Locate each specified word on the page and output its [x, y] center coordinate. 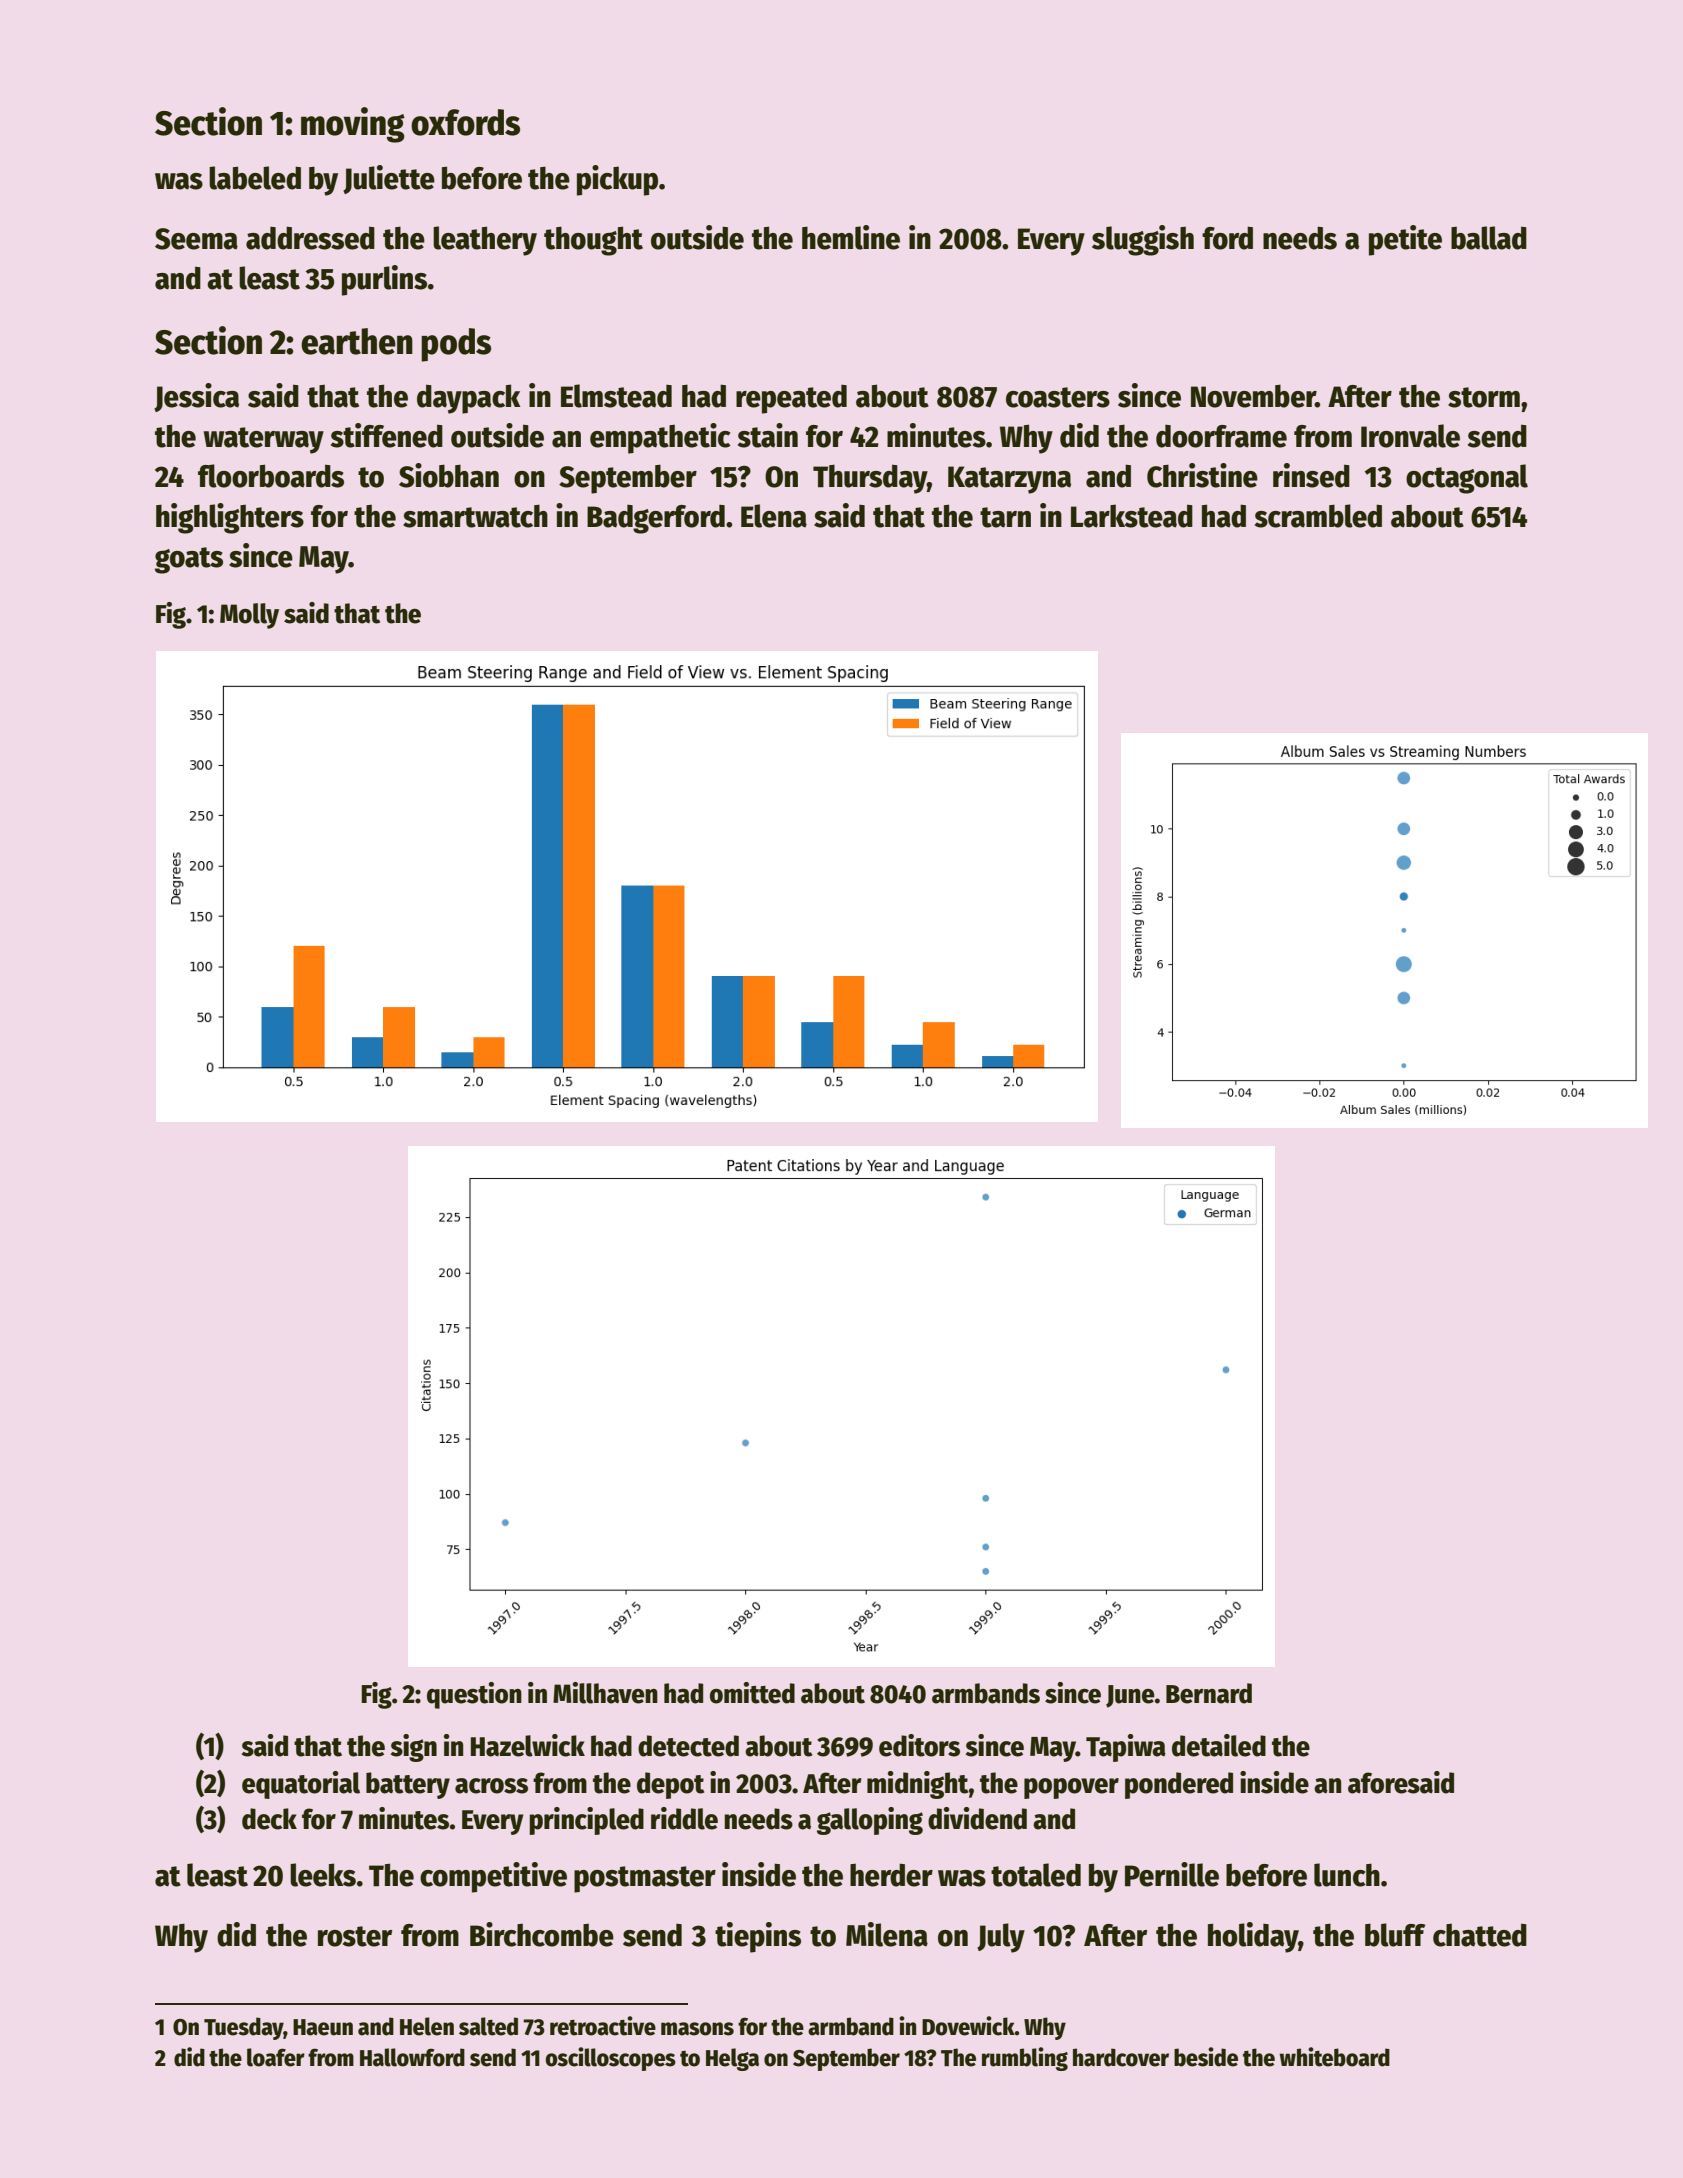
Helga [732, 2059]
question [474, 1695]
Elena [774, 516]
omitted [752, 1693]
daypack [469, 399]
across [491, 1786]
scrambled [1318, 516]
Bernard [1209, 1693]
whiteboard [1334, 2057]
